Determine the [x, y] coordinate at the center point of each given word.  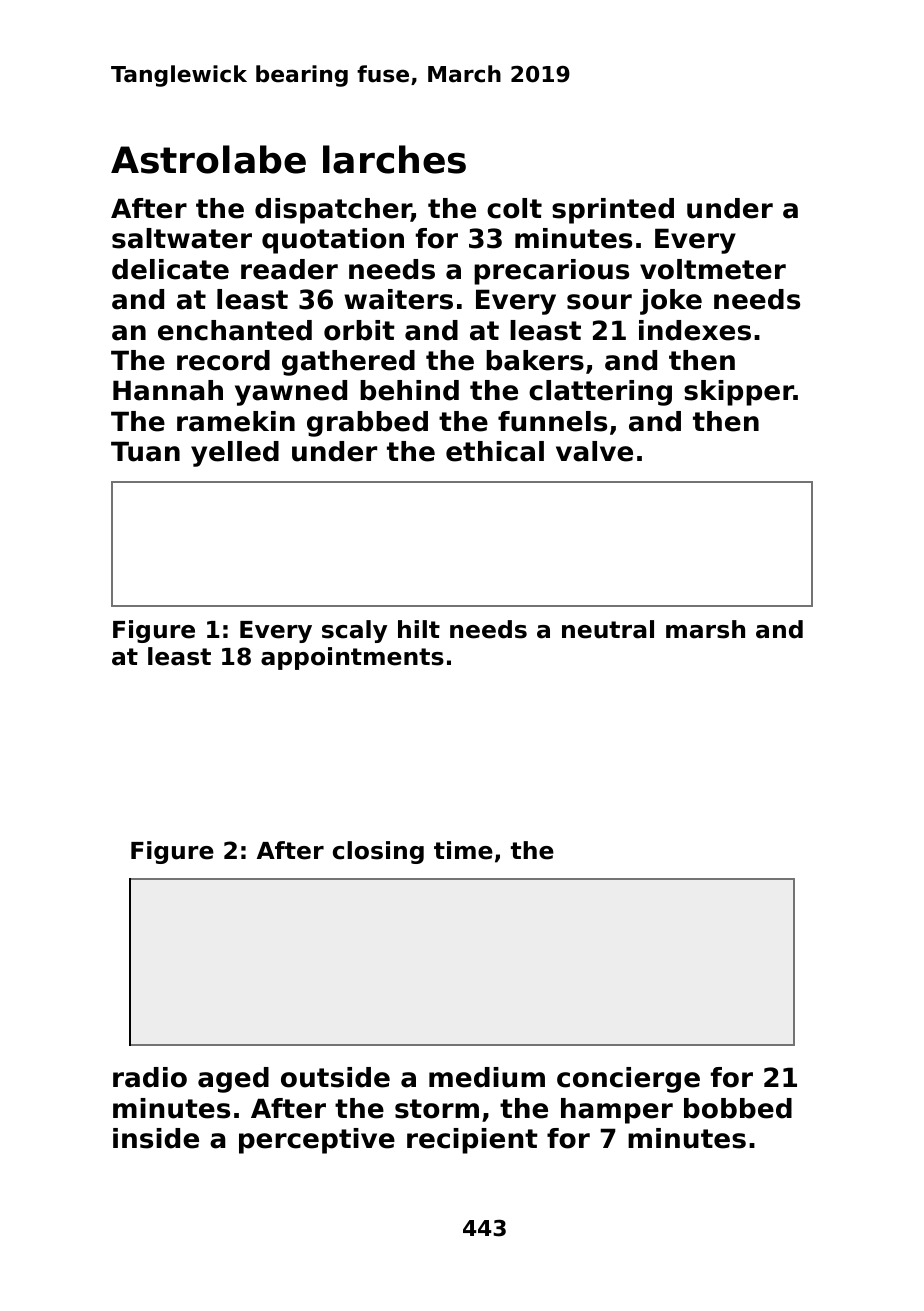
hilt [419, 629]
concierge [628, 1080]
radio [150, 1077]
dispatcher [333, 211]
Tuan [145, 451]
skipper [739, 393]
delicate [170, 269]
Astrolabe [208, 159]
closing [378, 852]
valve [594, 451]
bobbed [738, 1108]
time [463, 850]
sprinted [613, 211]
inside [156, 1138]
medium [487, 1077]
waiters [398, 299]
